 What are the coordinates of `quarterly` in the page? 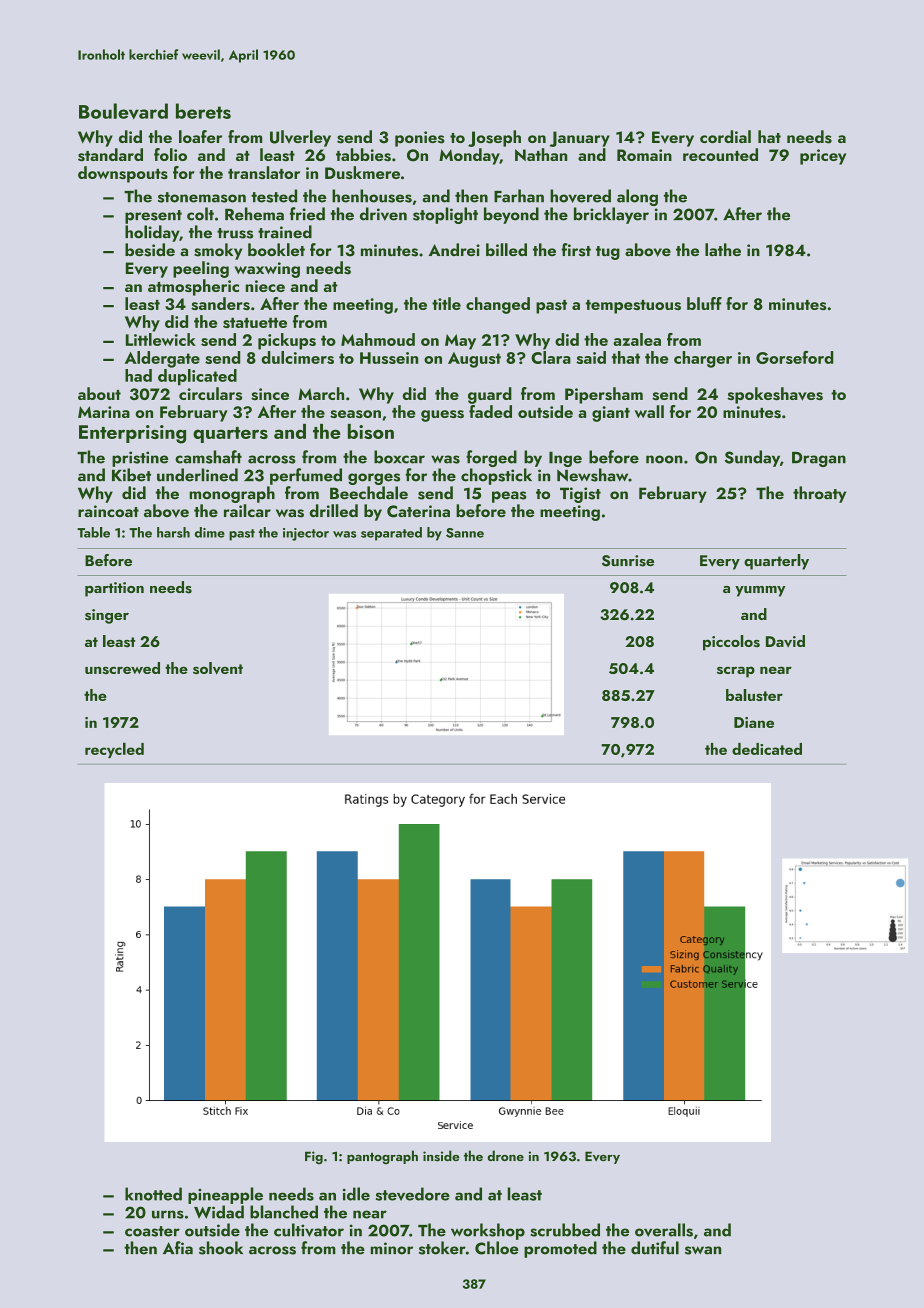 It's located at (776, 562).
